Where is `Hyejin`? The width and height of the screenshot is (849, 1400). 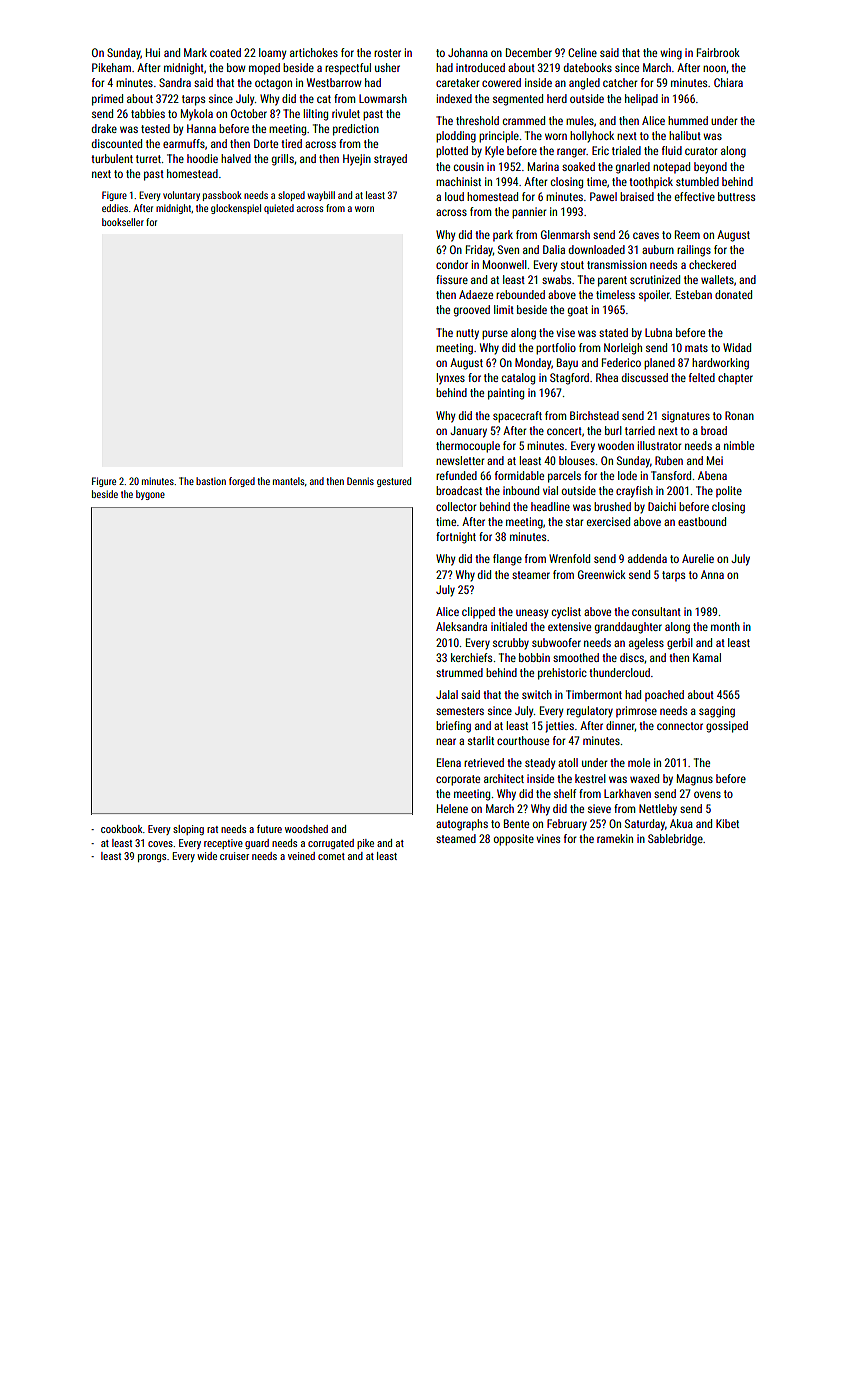
Hyejin is located at coordinates (357, 160).
